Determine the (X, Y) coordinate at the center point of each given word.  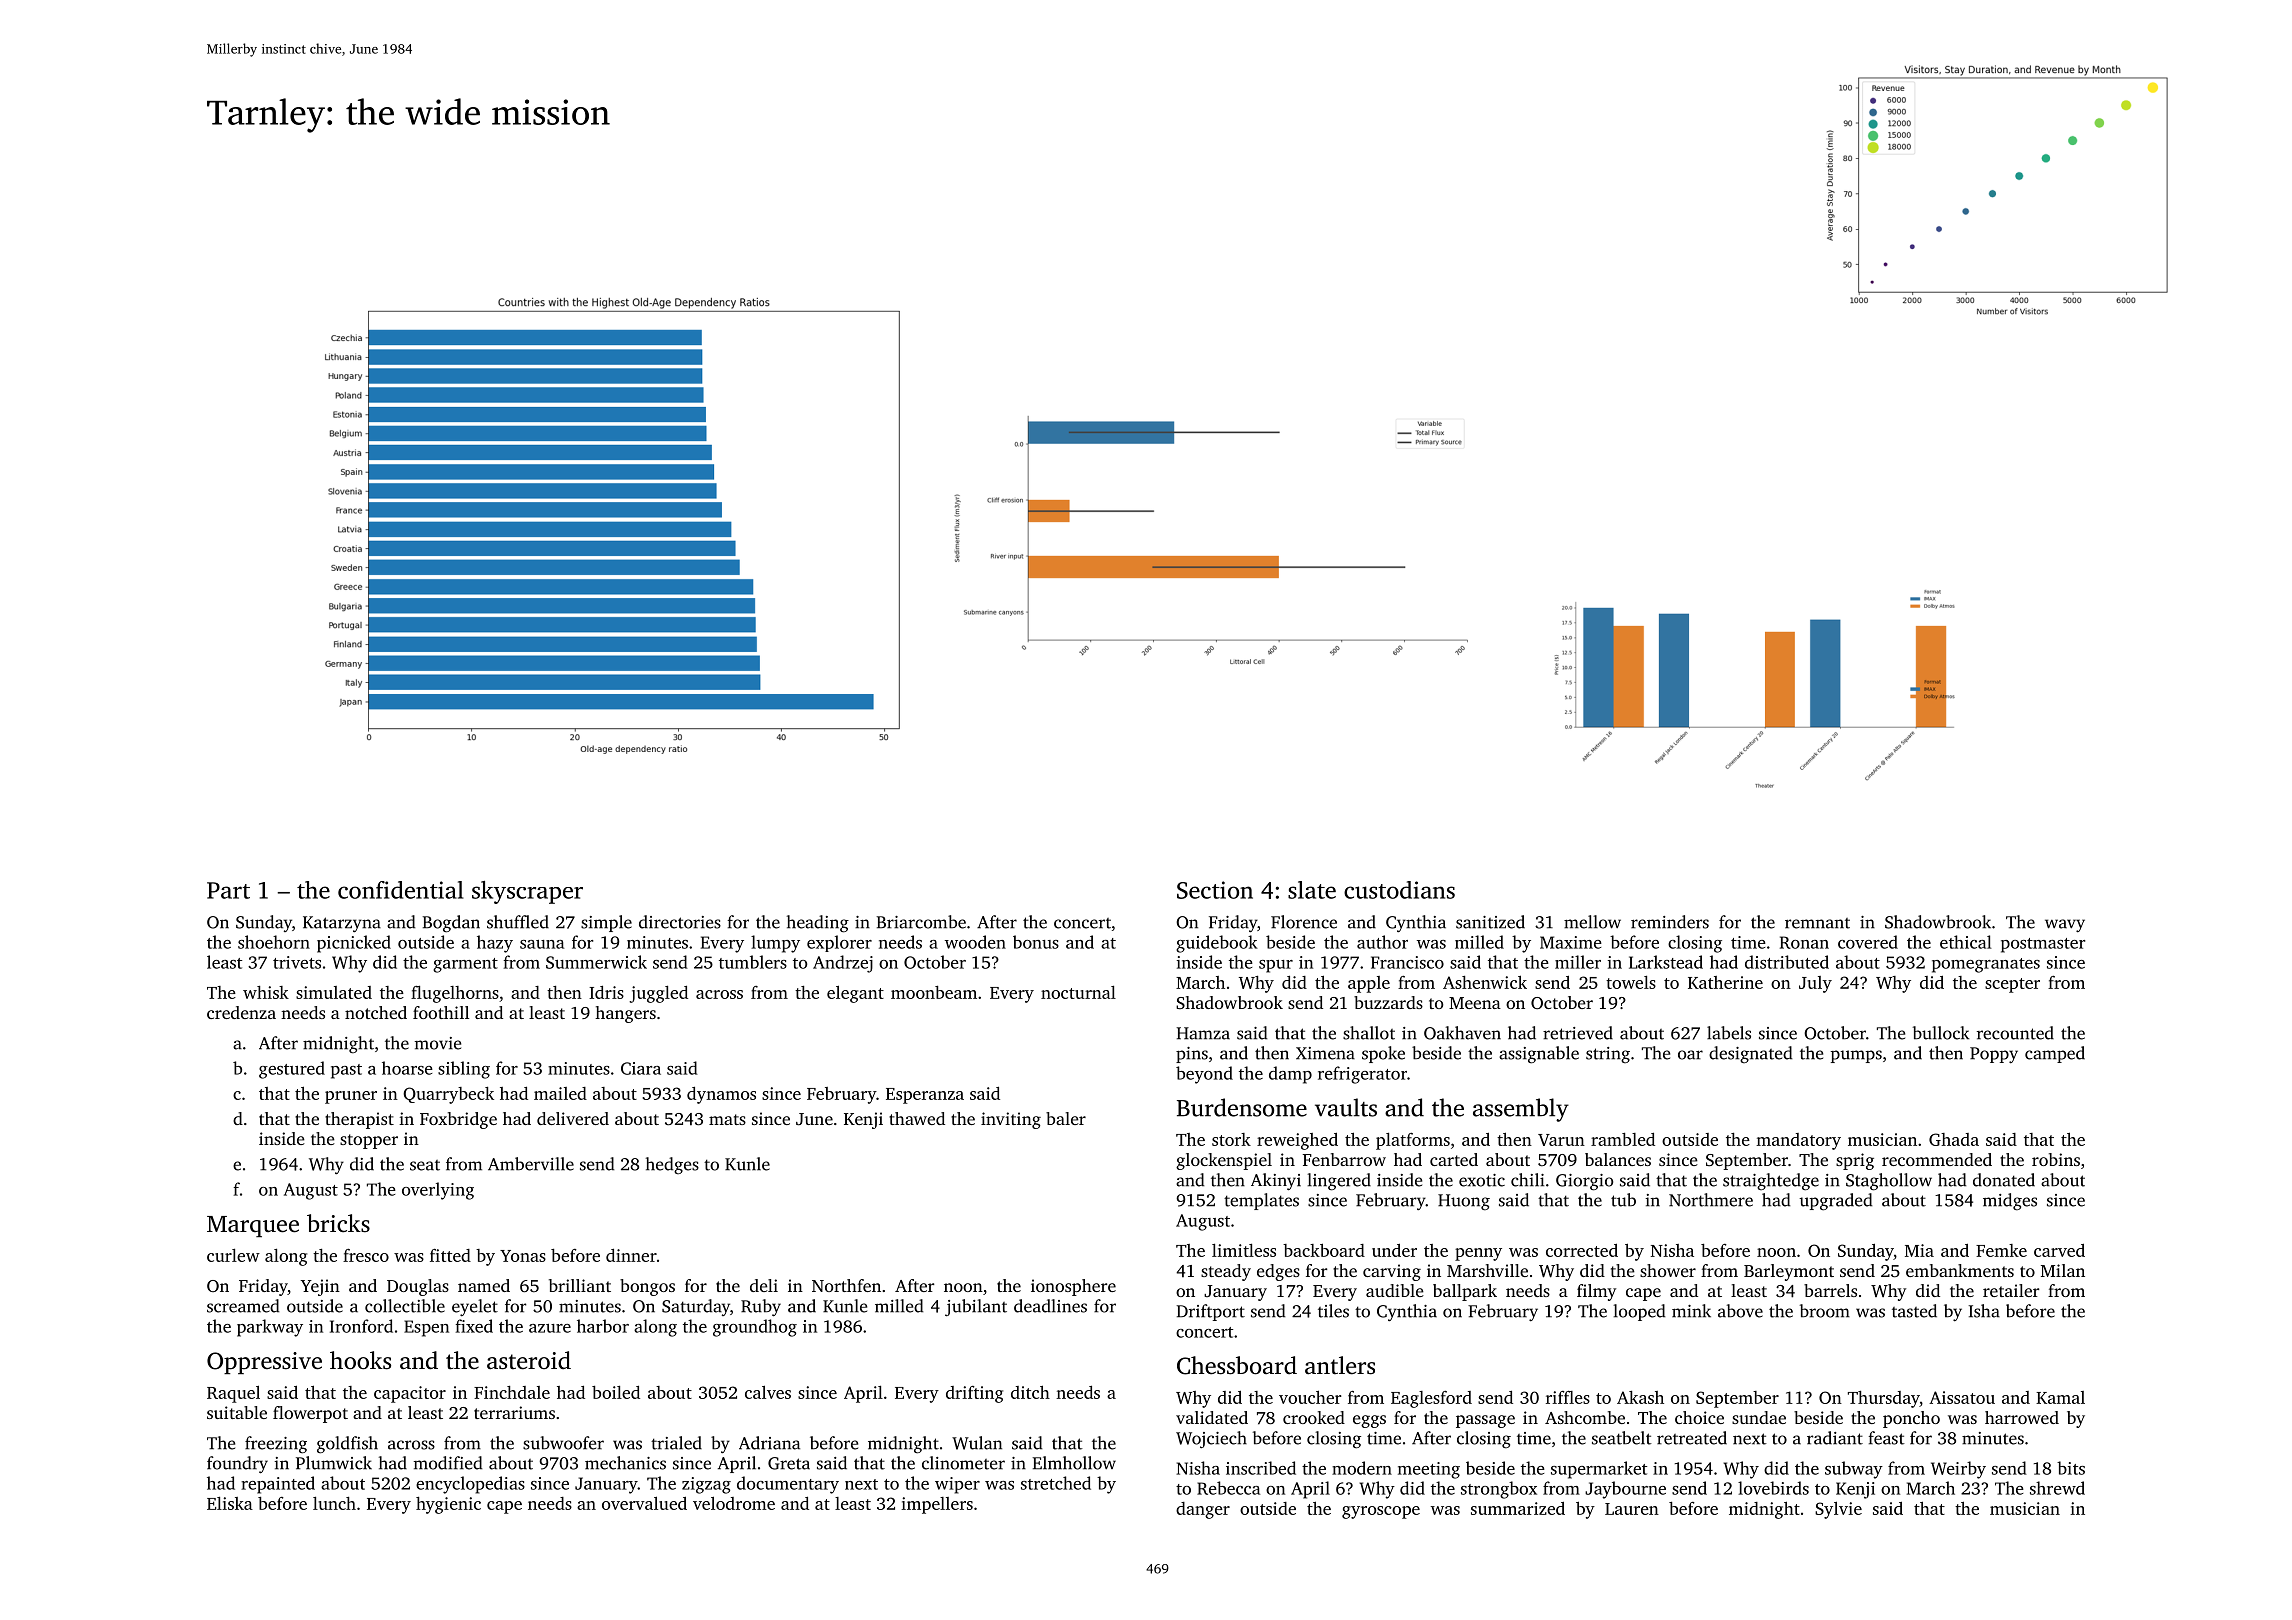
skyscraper (527, 892)
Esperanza (925, 1096)
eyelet (475, 1307)
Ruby (761, 1308)
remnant (1817, 923)
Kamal (2060, 1397)
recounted (2015, 1033)
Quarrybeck (448, 1095)
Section (1215, 890)
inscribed (1261, 1468)
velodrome (734, 1503)
